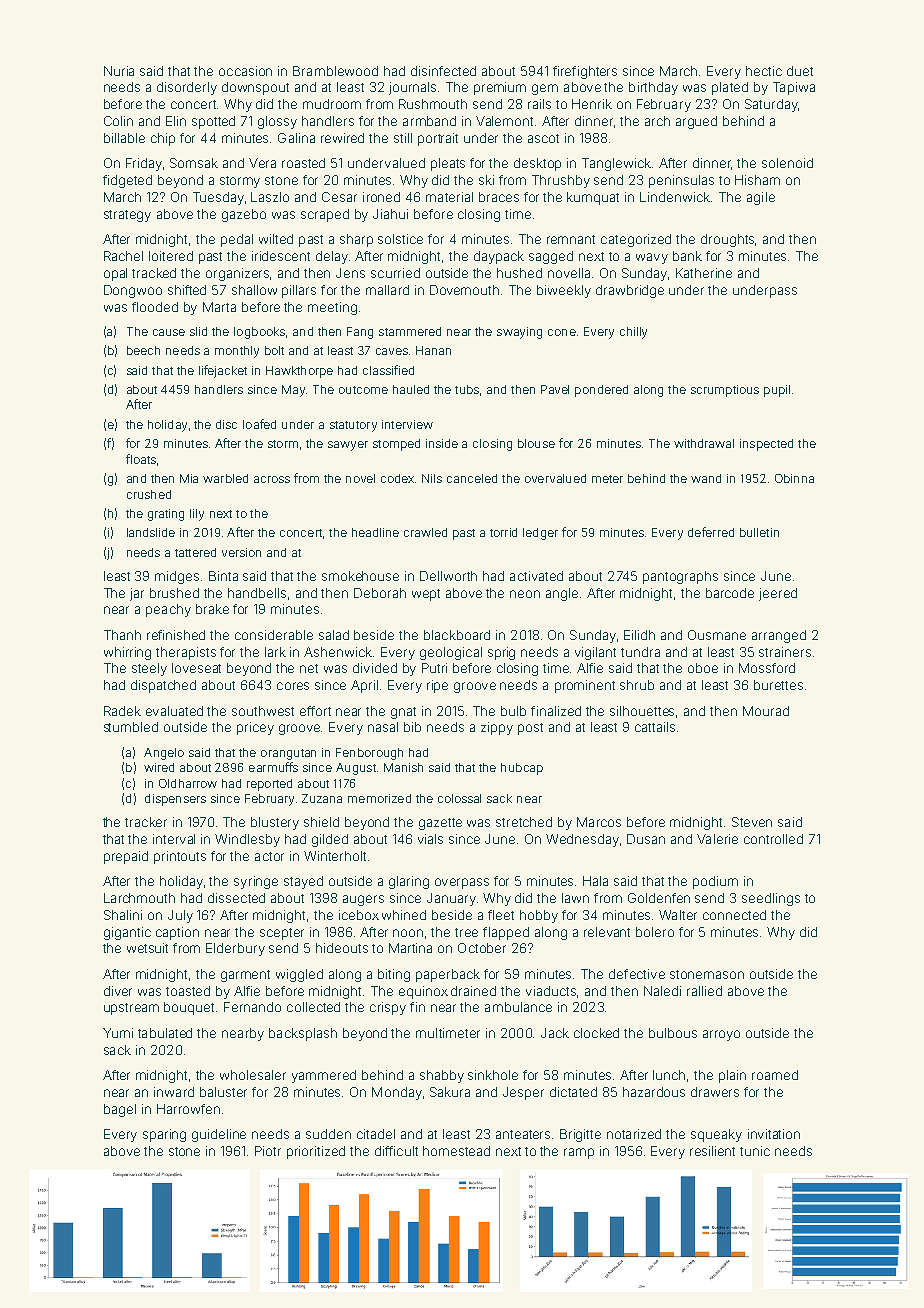  I want to click on Nuria, so click(119, 71).
